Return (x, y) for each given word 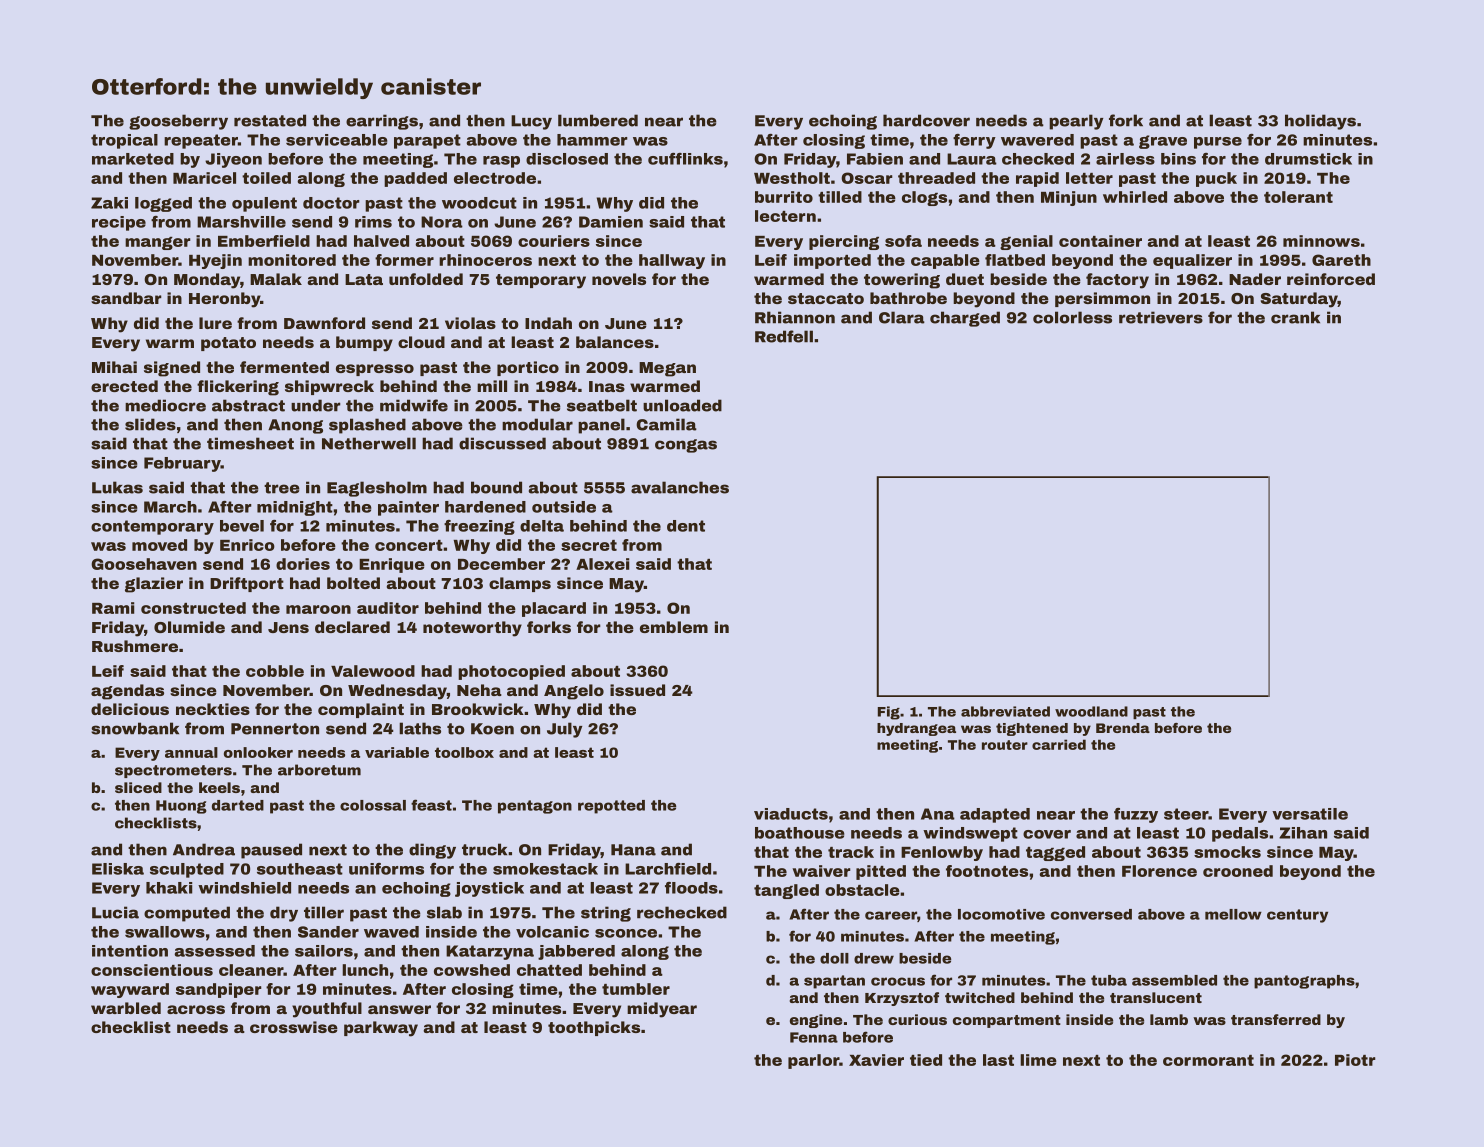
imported (832, 261)
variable (397, 752)
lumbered (598, 120)
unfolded (426, 279)
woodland (1091, 711)
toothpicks (594, 1028)
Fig (889, 713)
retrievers (1161, 317)
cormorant (1208, 1060)
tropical (124, 141)
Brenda (1123, 728)
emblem (674, 627)
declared (352, 627)
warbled (126, 1008)
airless (1125, 159)
